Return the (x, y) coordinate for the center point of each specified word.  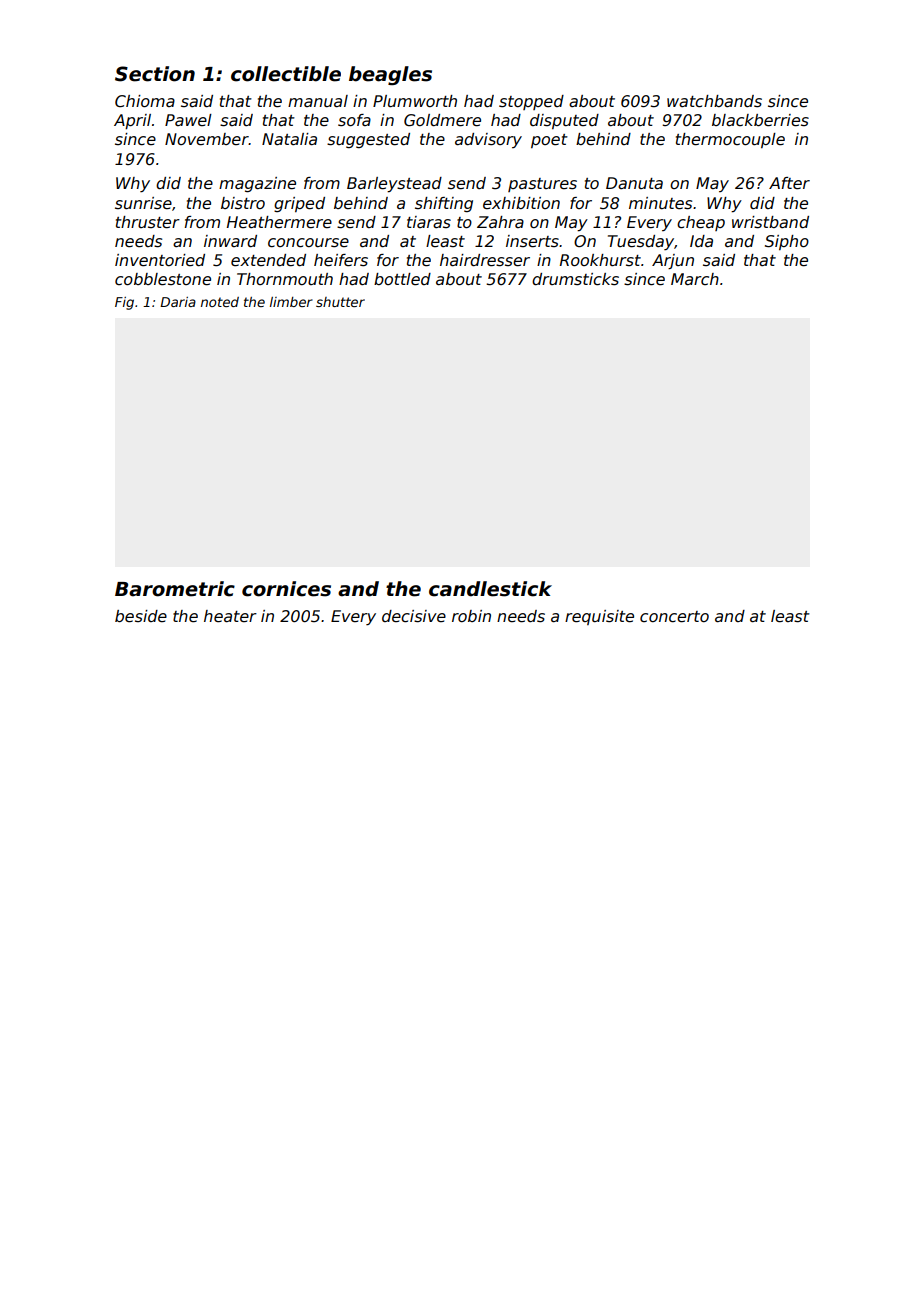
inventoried (160, 260)
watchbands (714, 101)
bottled (402, 279)
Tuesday (641, 242)
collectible (286, 74)
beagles (390, 75)
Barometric (175, 589)
